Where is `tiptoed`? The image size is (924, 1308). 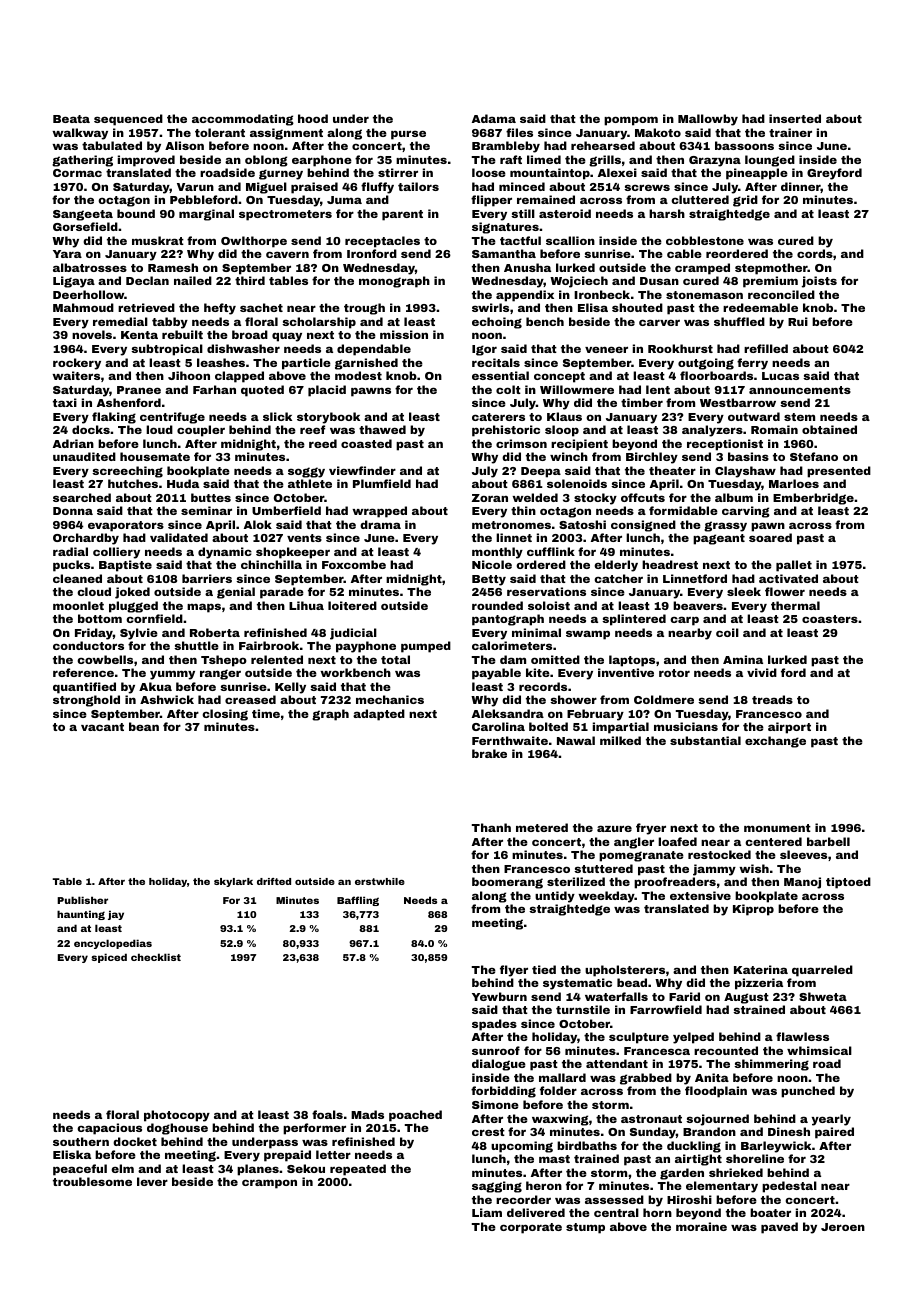 tiptoed is located at coordinates (848, 883).
